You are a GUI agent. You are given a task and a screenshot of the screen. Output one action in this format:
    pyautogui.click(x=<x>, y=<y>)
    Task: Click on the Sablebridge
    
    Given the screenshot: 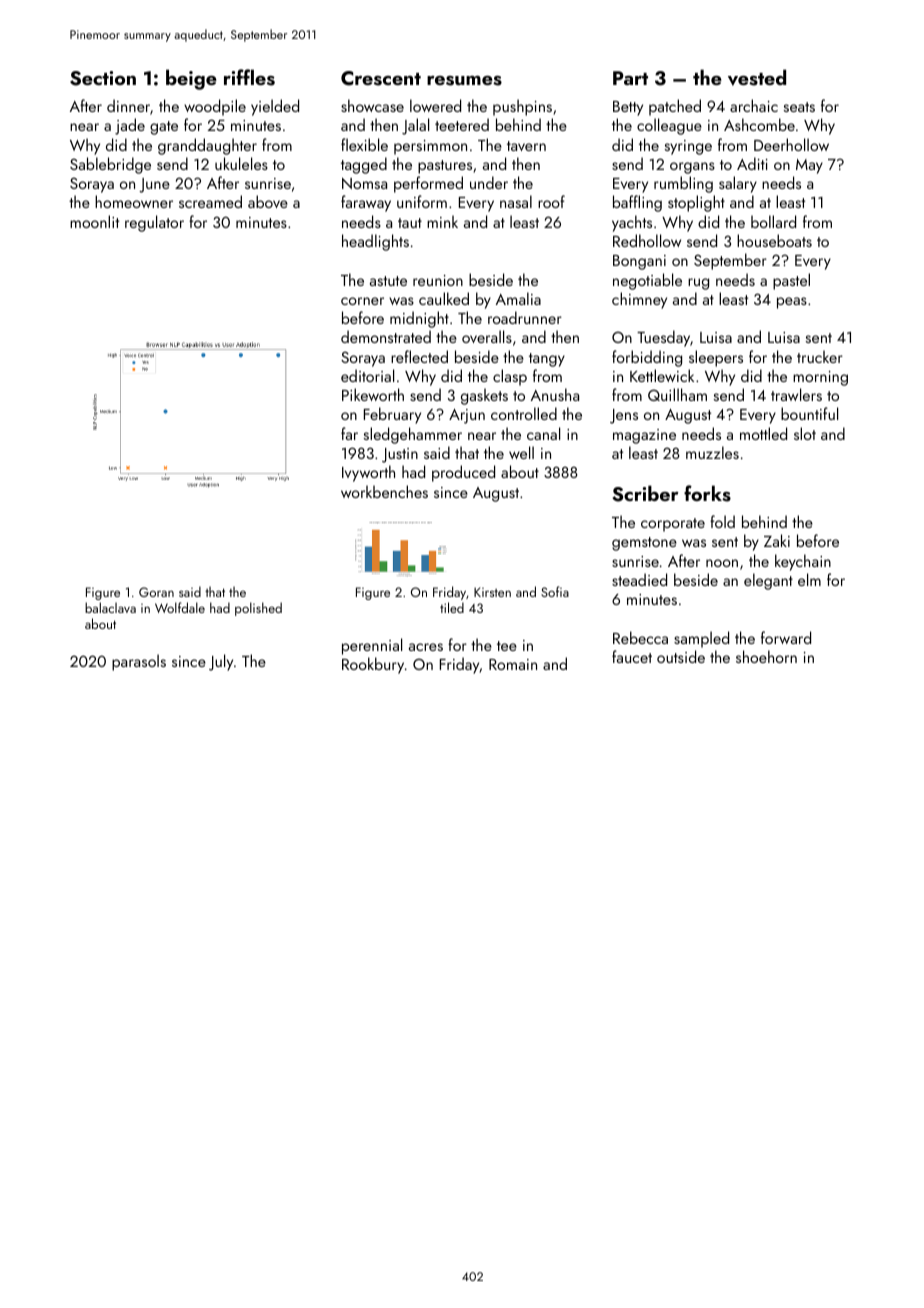 What is the action you would take?
    pyautogui.click(x=110, y=165)
